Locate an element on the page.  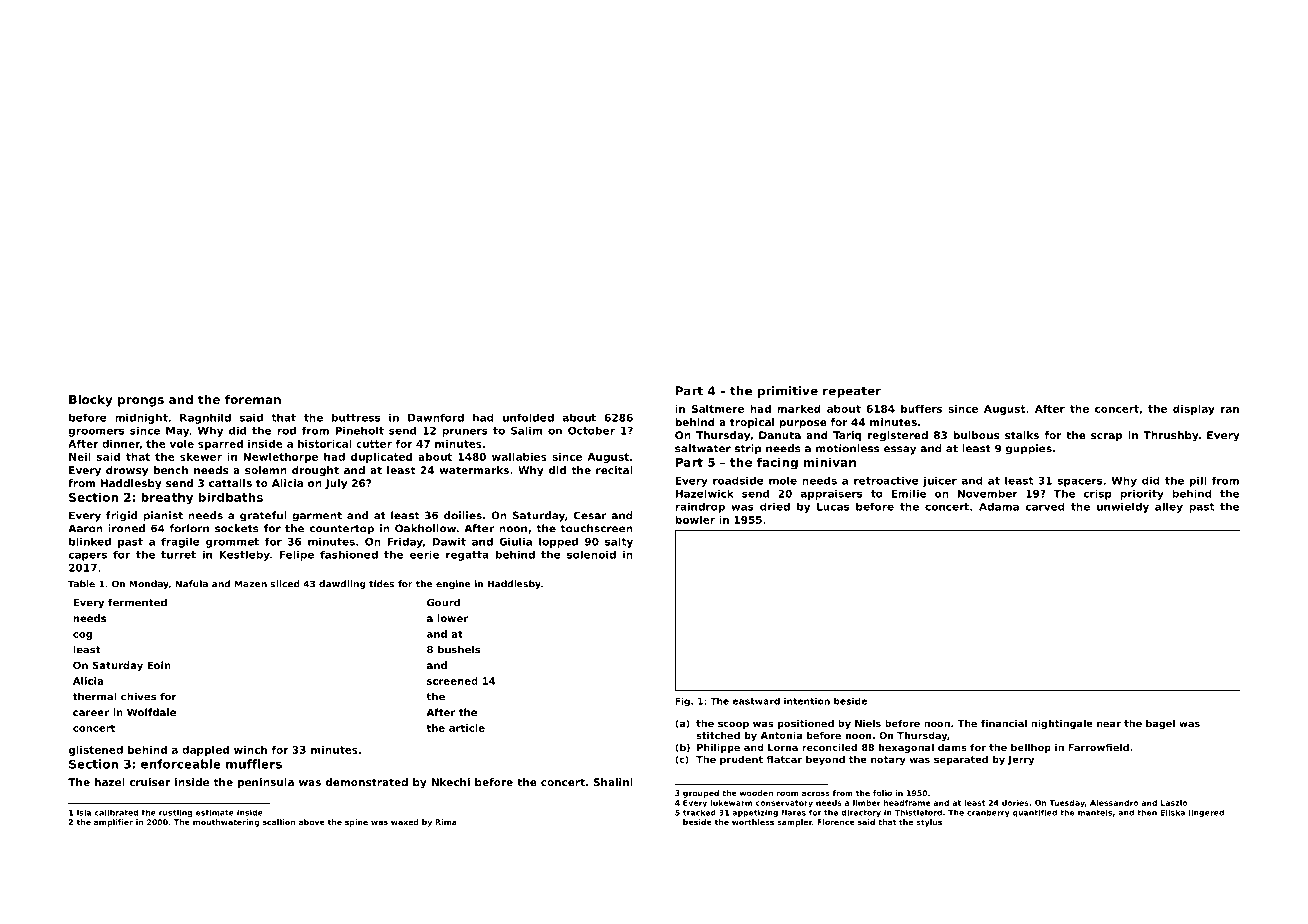
solenoid is located at coordinates (591, 554).
